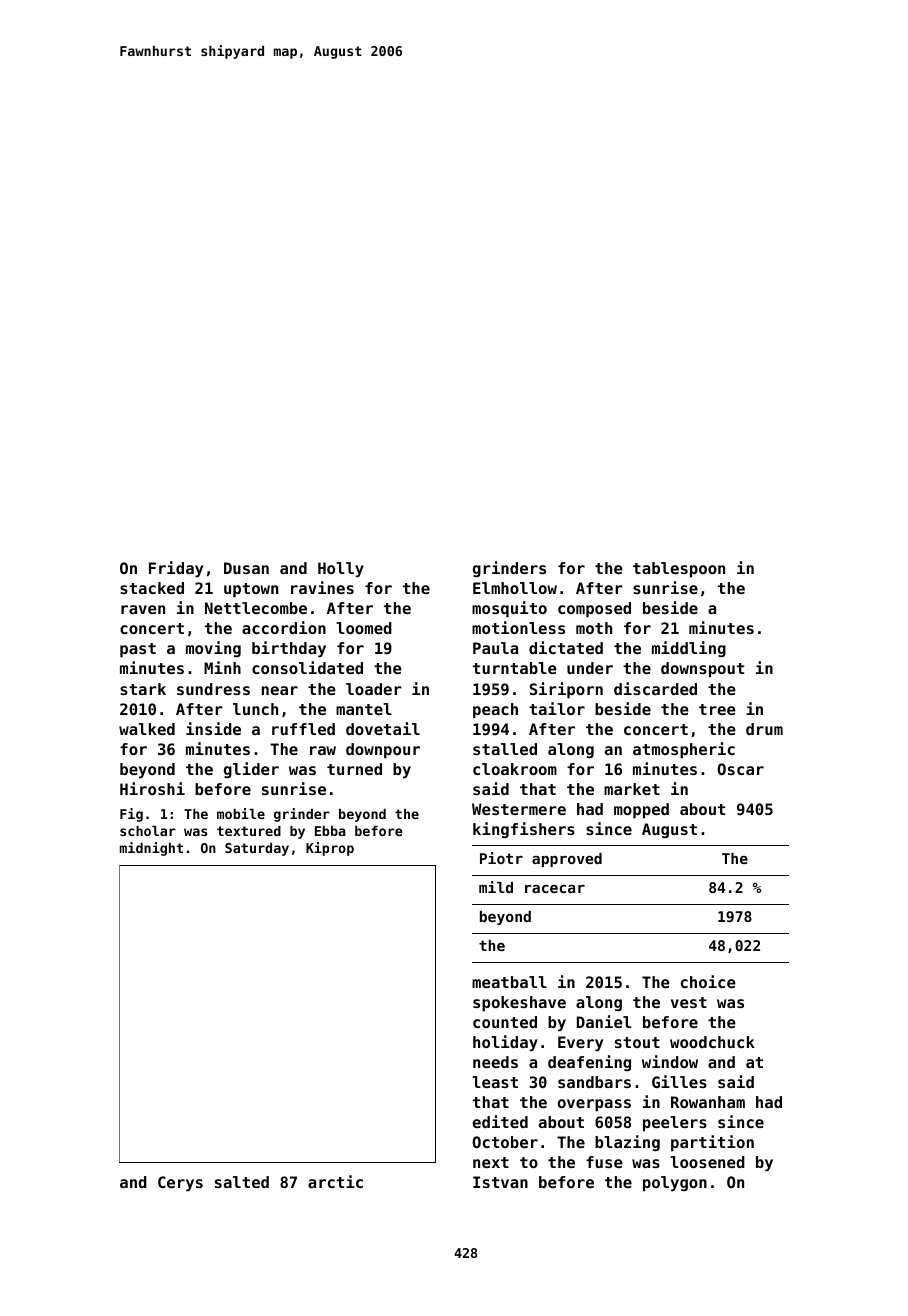 The height and width of the screenshot is (1316, 908). I want to click on woodchuck, so click(712, 1042).
